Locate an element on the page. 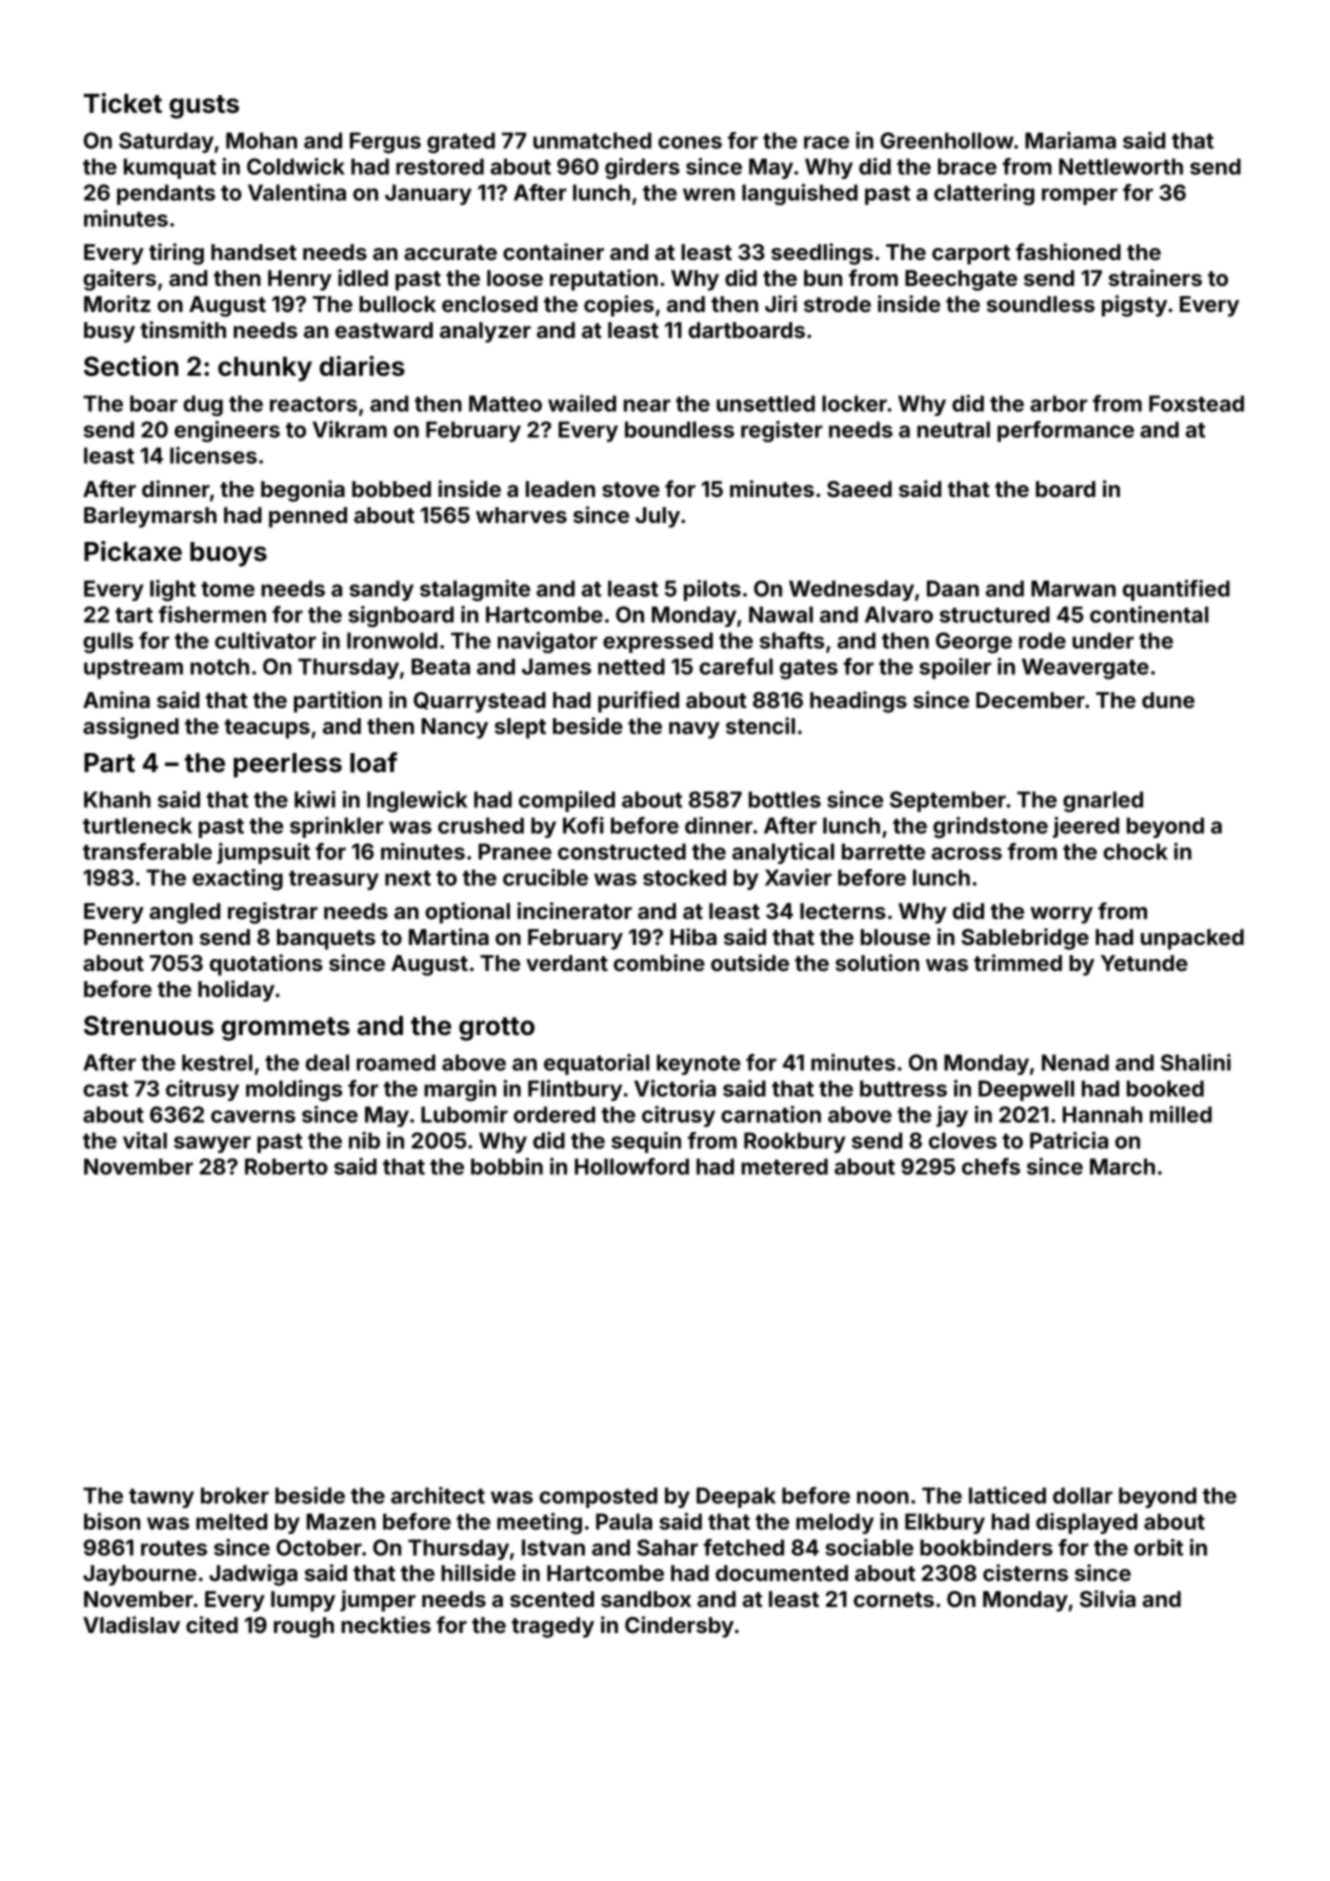 The width and height of the document is (1330, 1881). pendants is located at coordinates (166, 194).
